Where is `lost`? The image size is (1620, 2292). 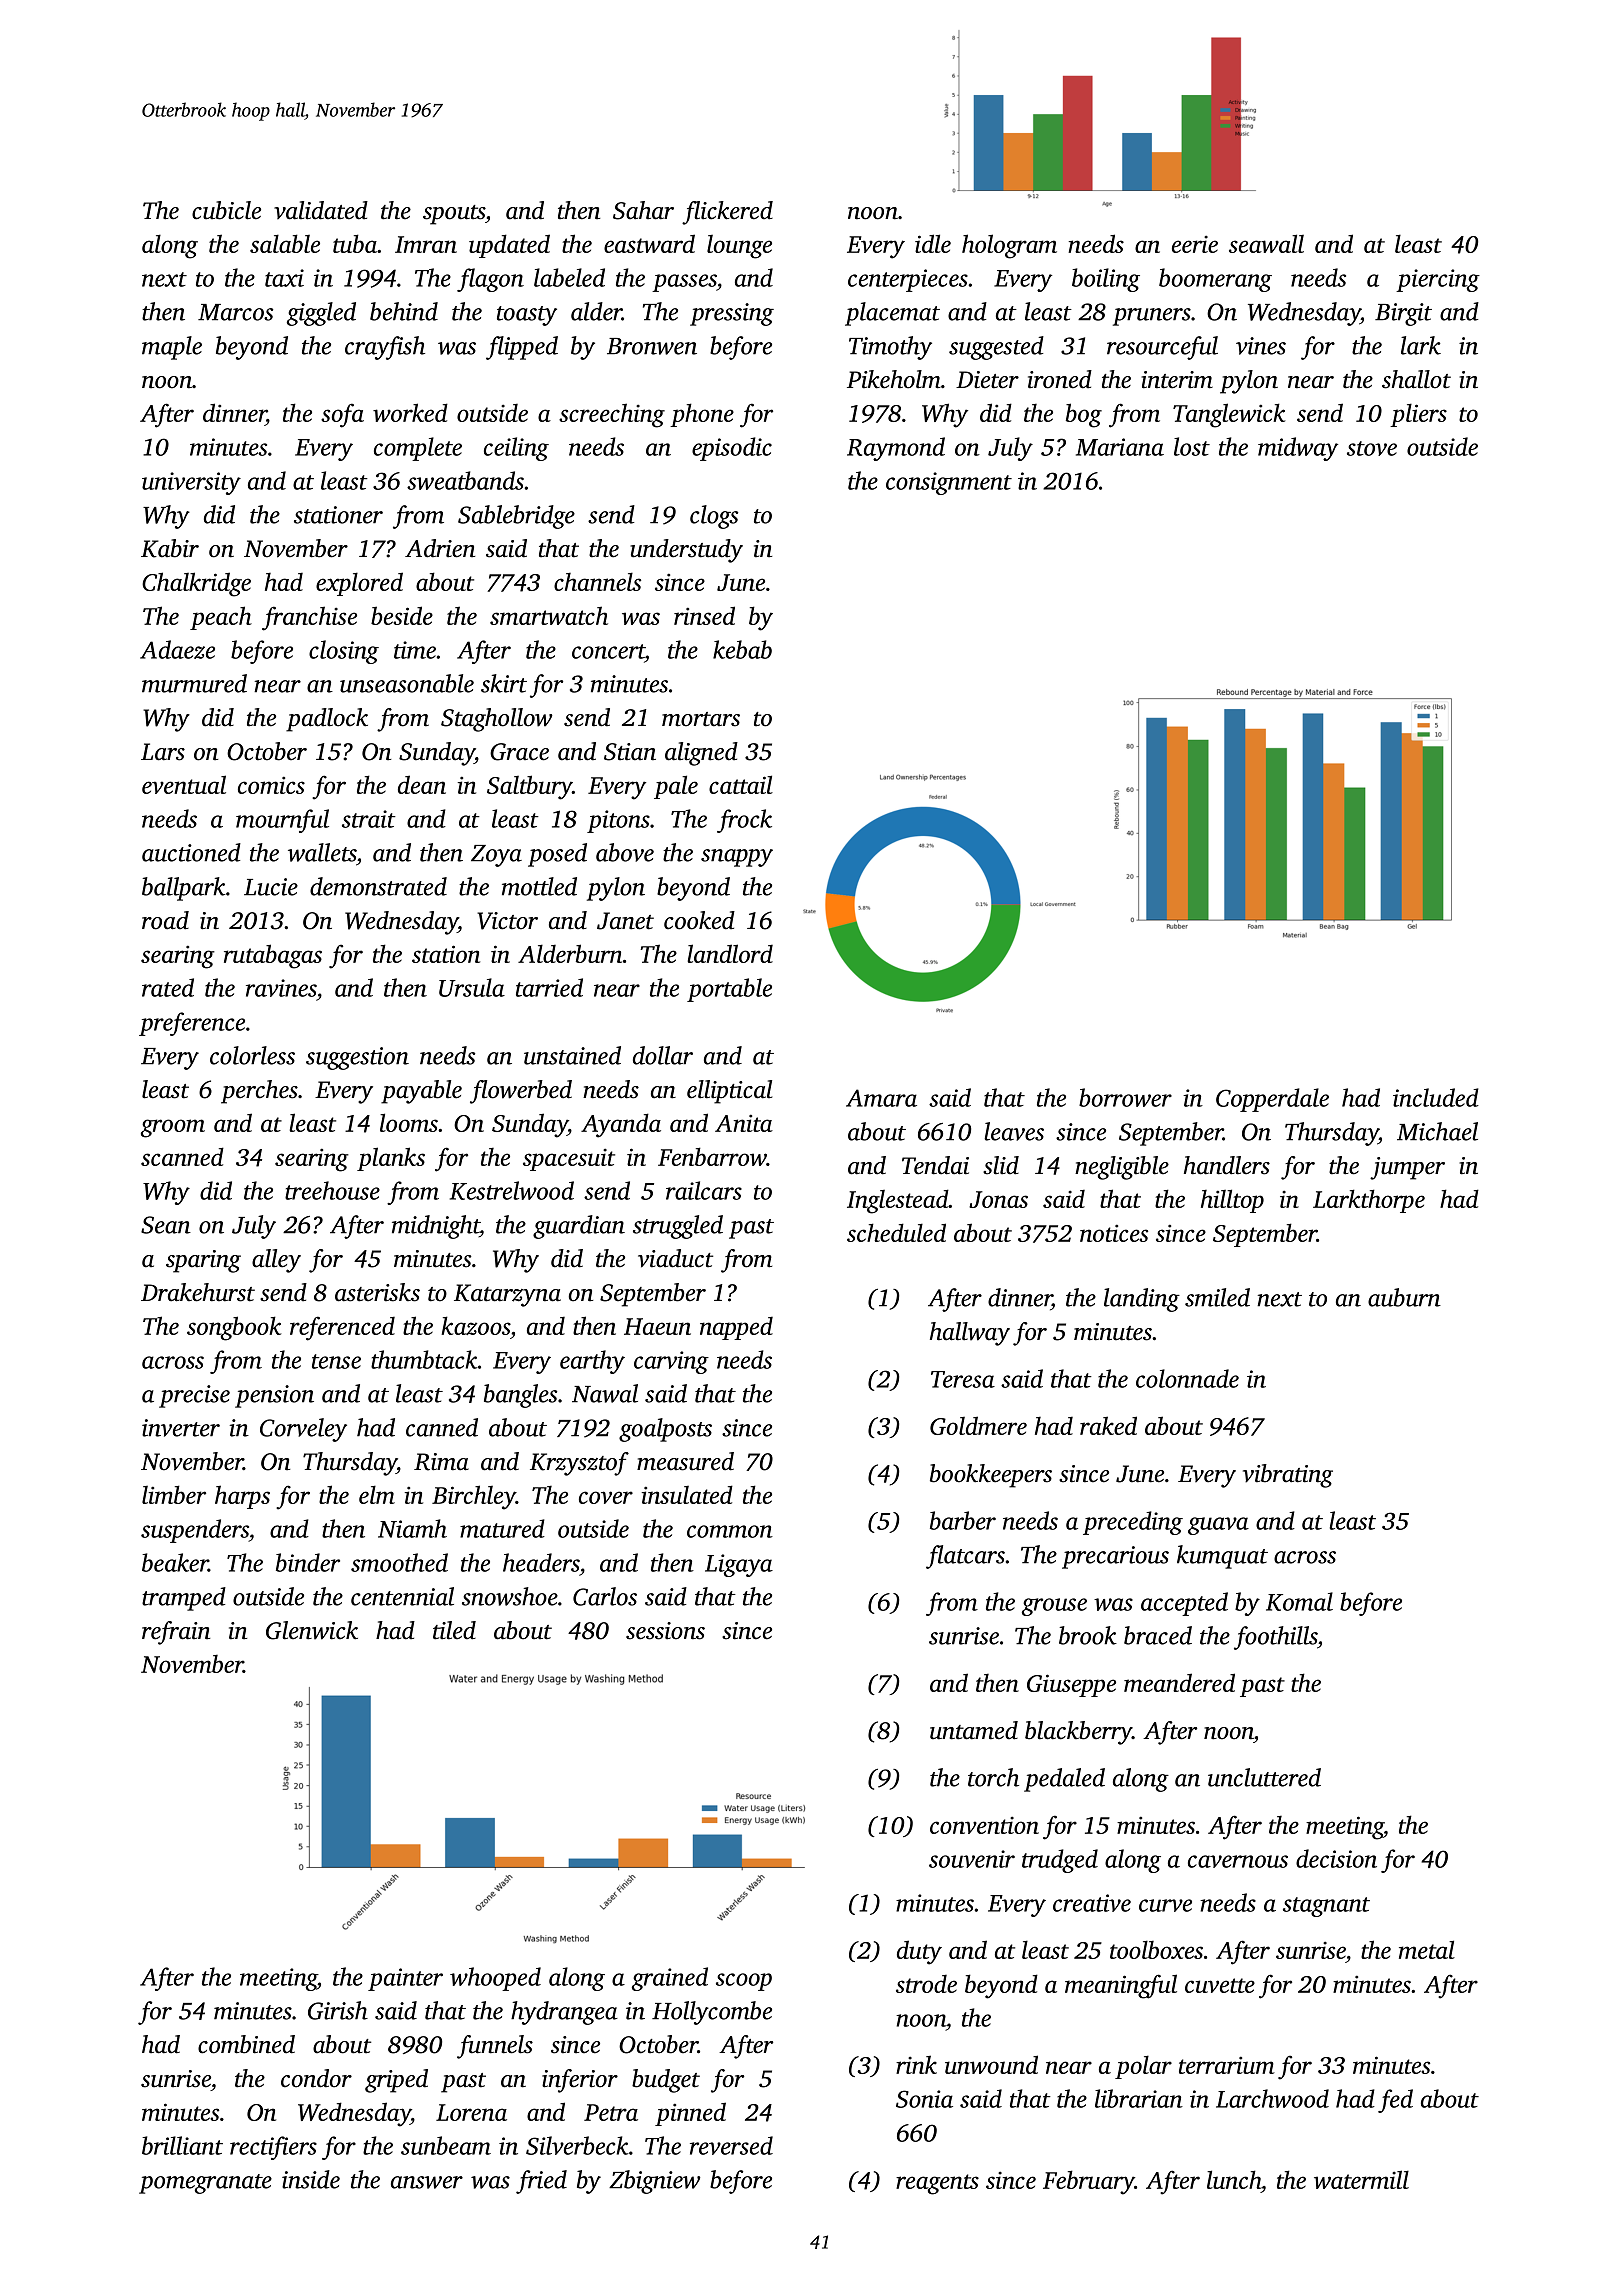
lost is located at coordinates (1192, 446).
